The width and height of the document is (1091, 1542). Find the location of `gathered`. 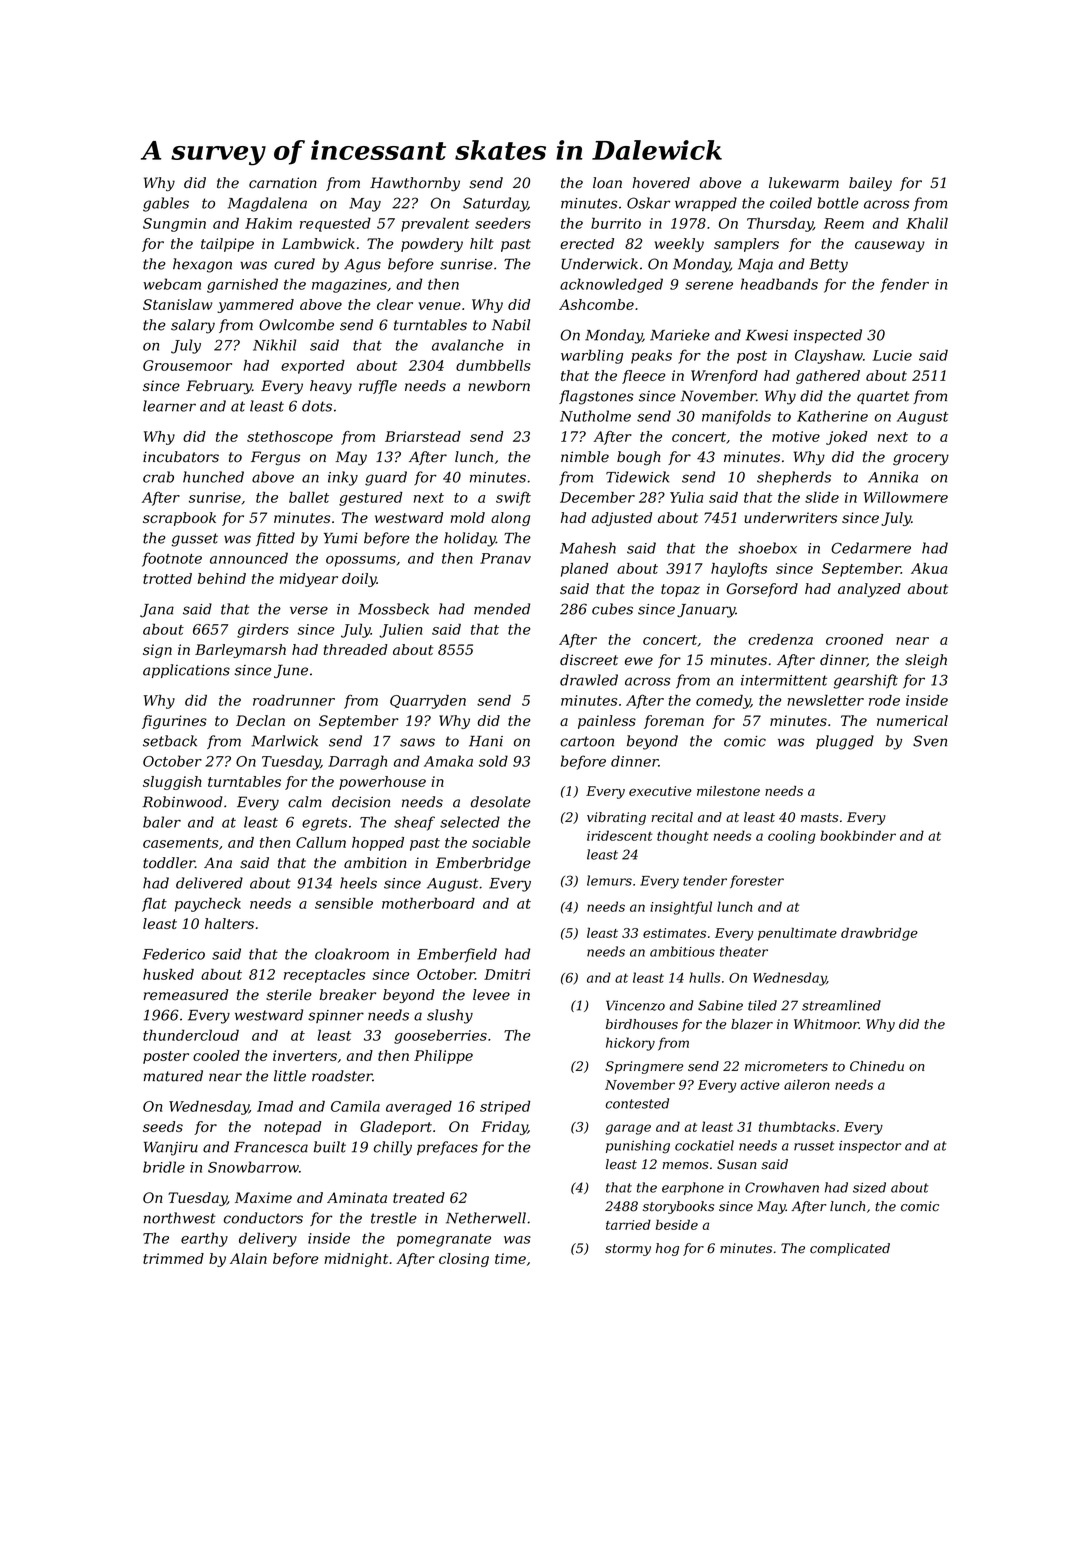

gathered is located at coordinates (828, 377).
